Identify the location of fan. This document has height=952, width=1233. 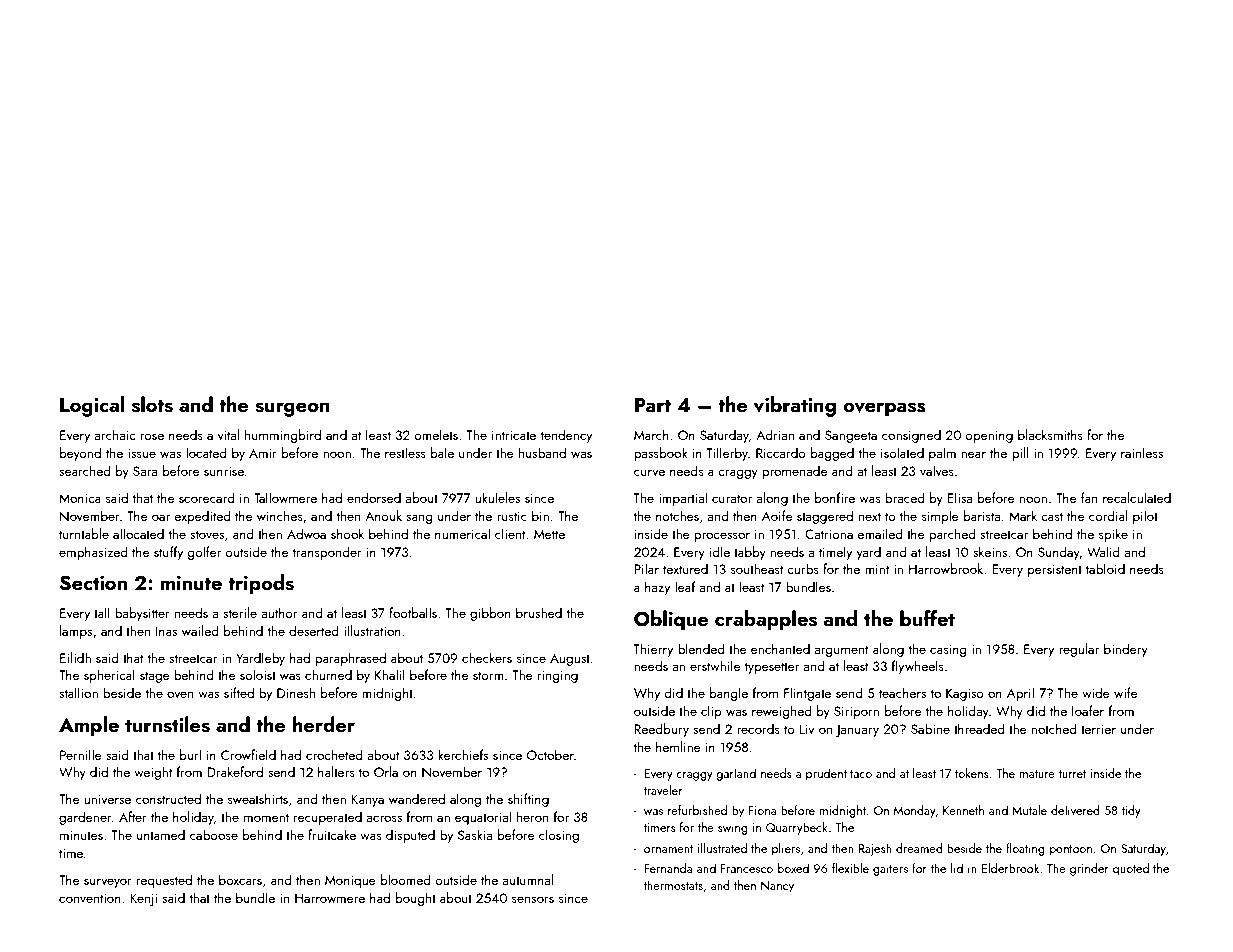
(1089, 497).
